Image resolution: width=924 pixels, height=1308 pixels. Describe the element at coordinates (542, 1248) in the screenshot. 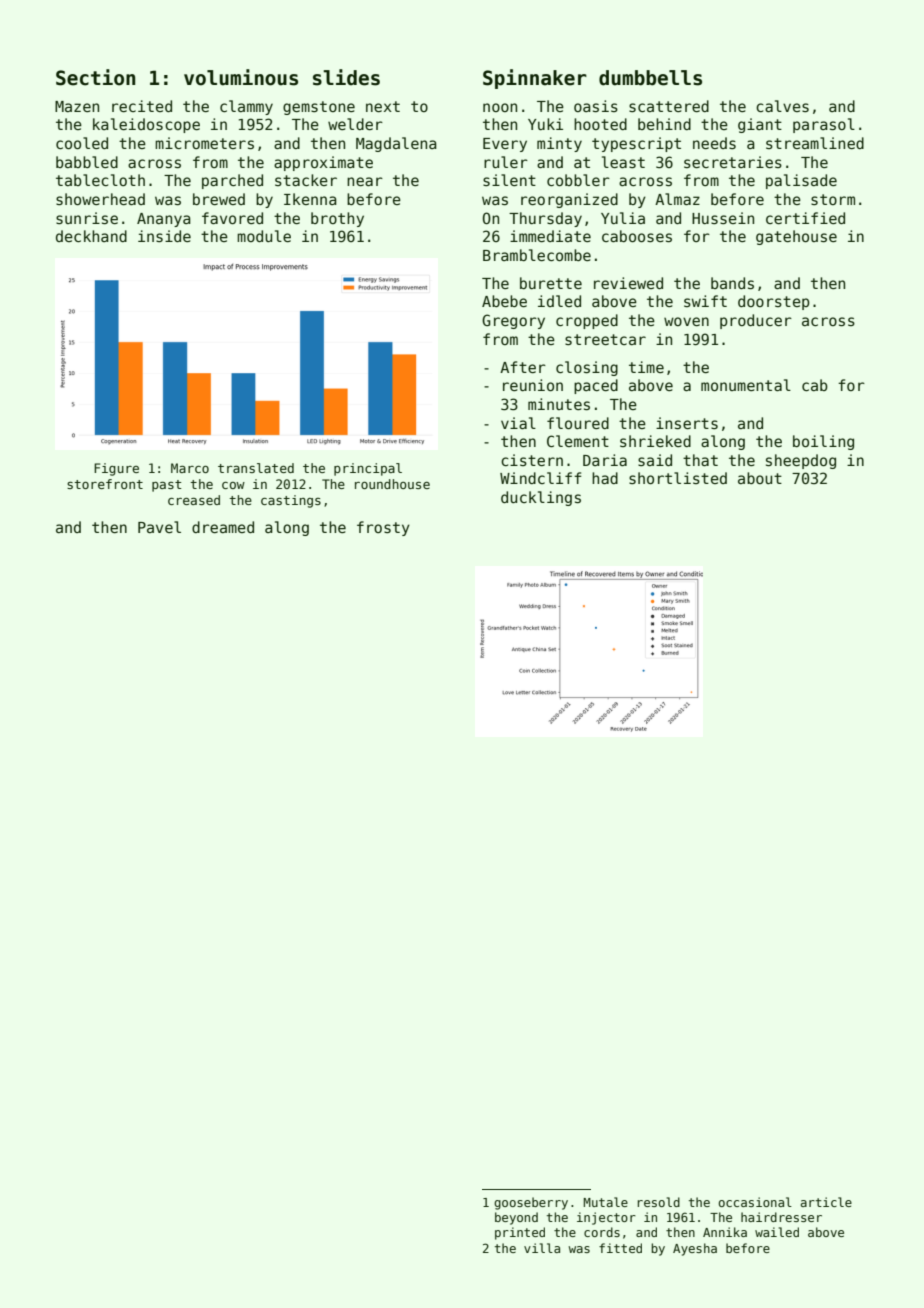

I see `villa` at that location.
